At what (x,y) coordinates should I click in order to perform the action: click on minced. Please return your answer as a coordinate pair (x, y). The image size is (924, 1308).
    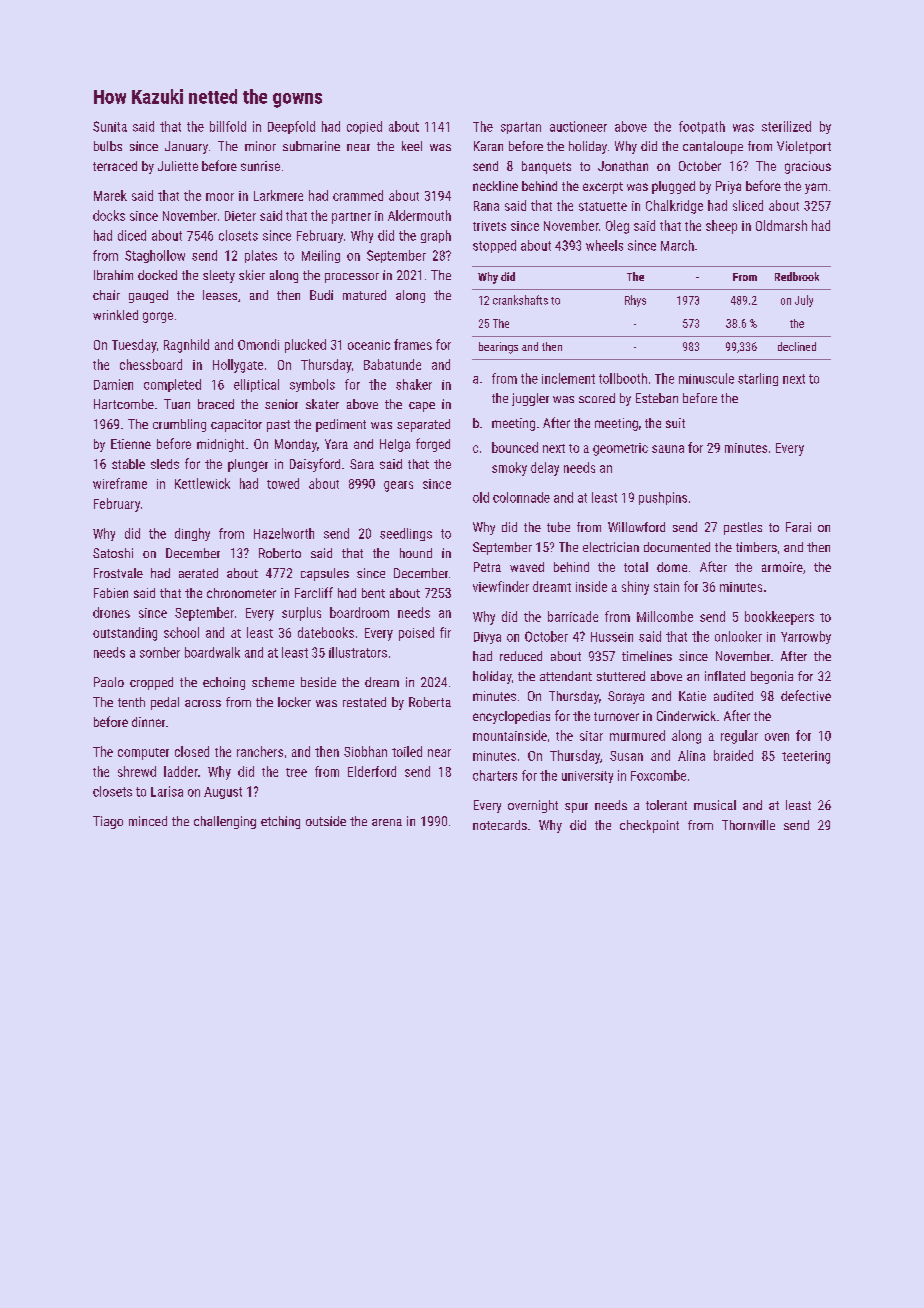
    Looking at the image, I should click on (148, 821).
